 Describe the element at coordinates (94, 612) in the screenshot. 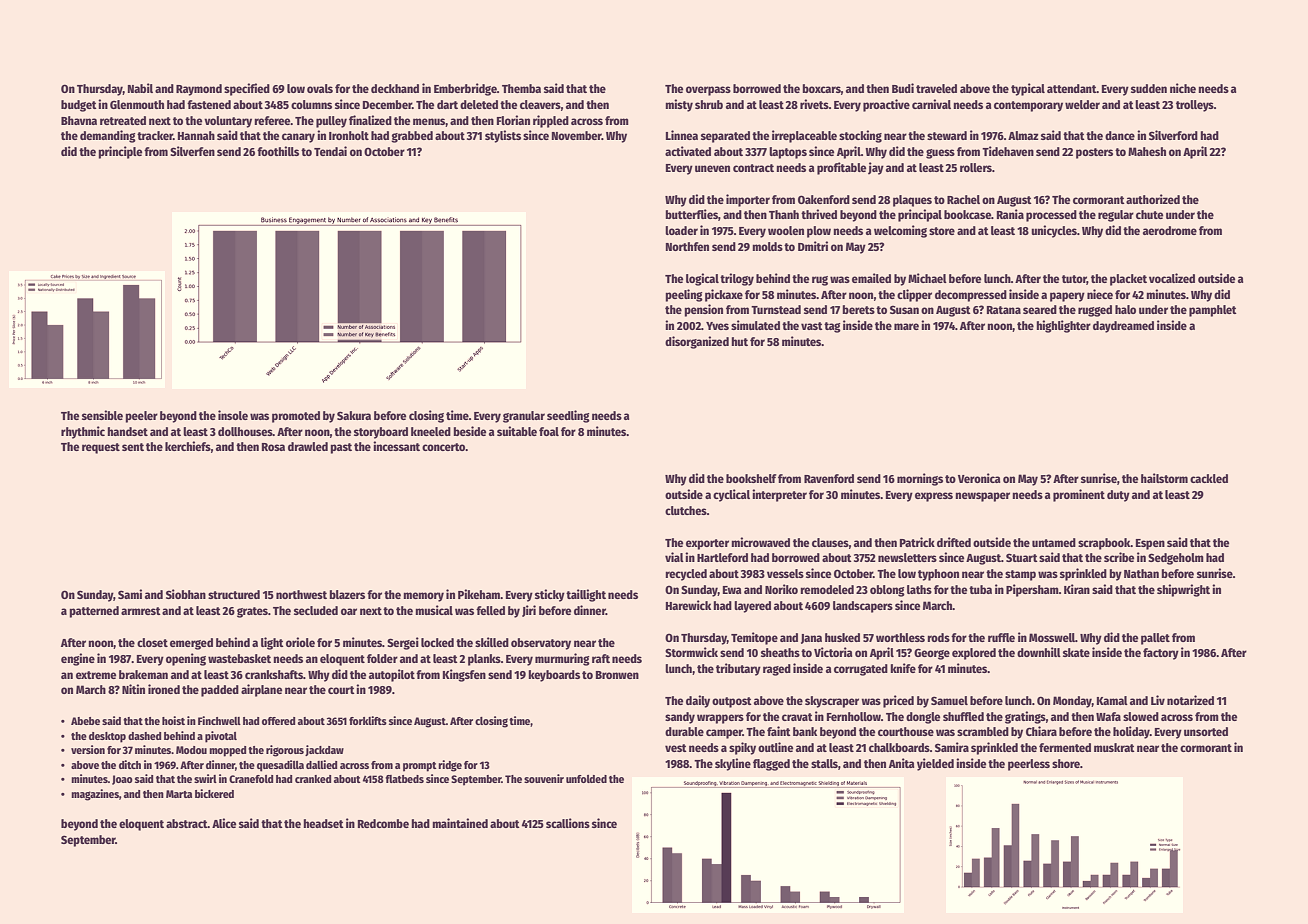

I see `patterned` at that location.
